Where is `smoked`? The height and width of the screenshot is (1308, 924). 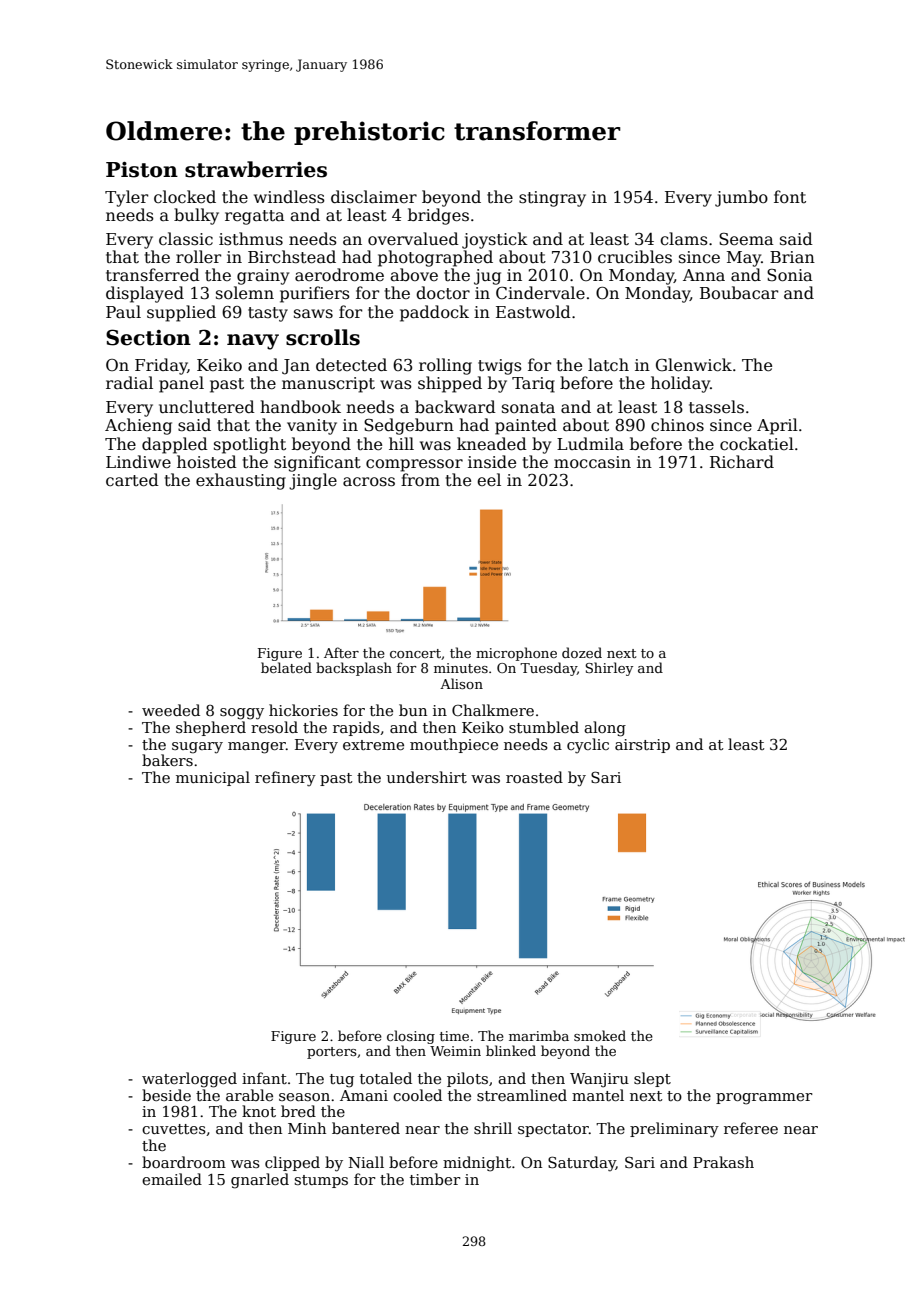 smoked is located at coordinates (600, 1035).
